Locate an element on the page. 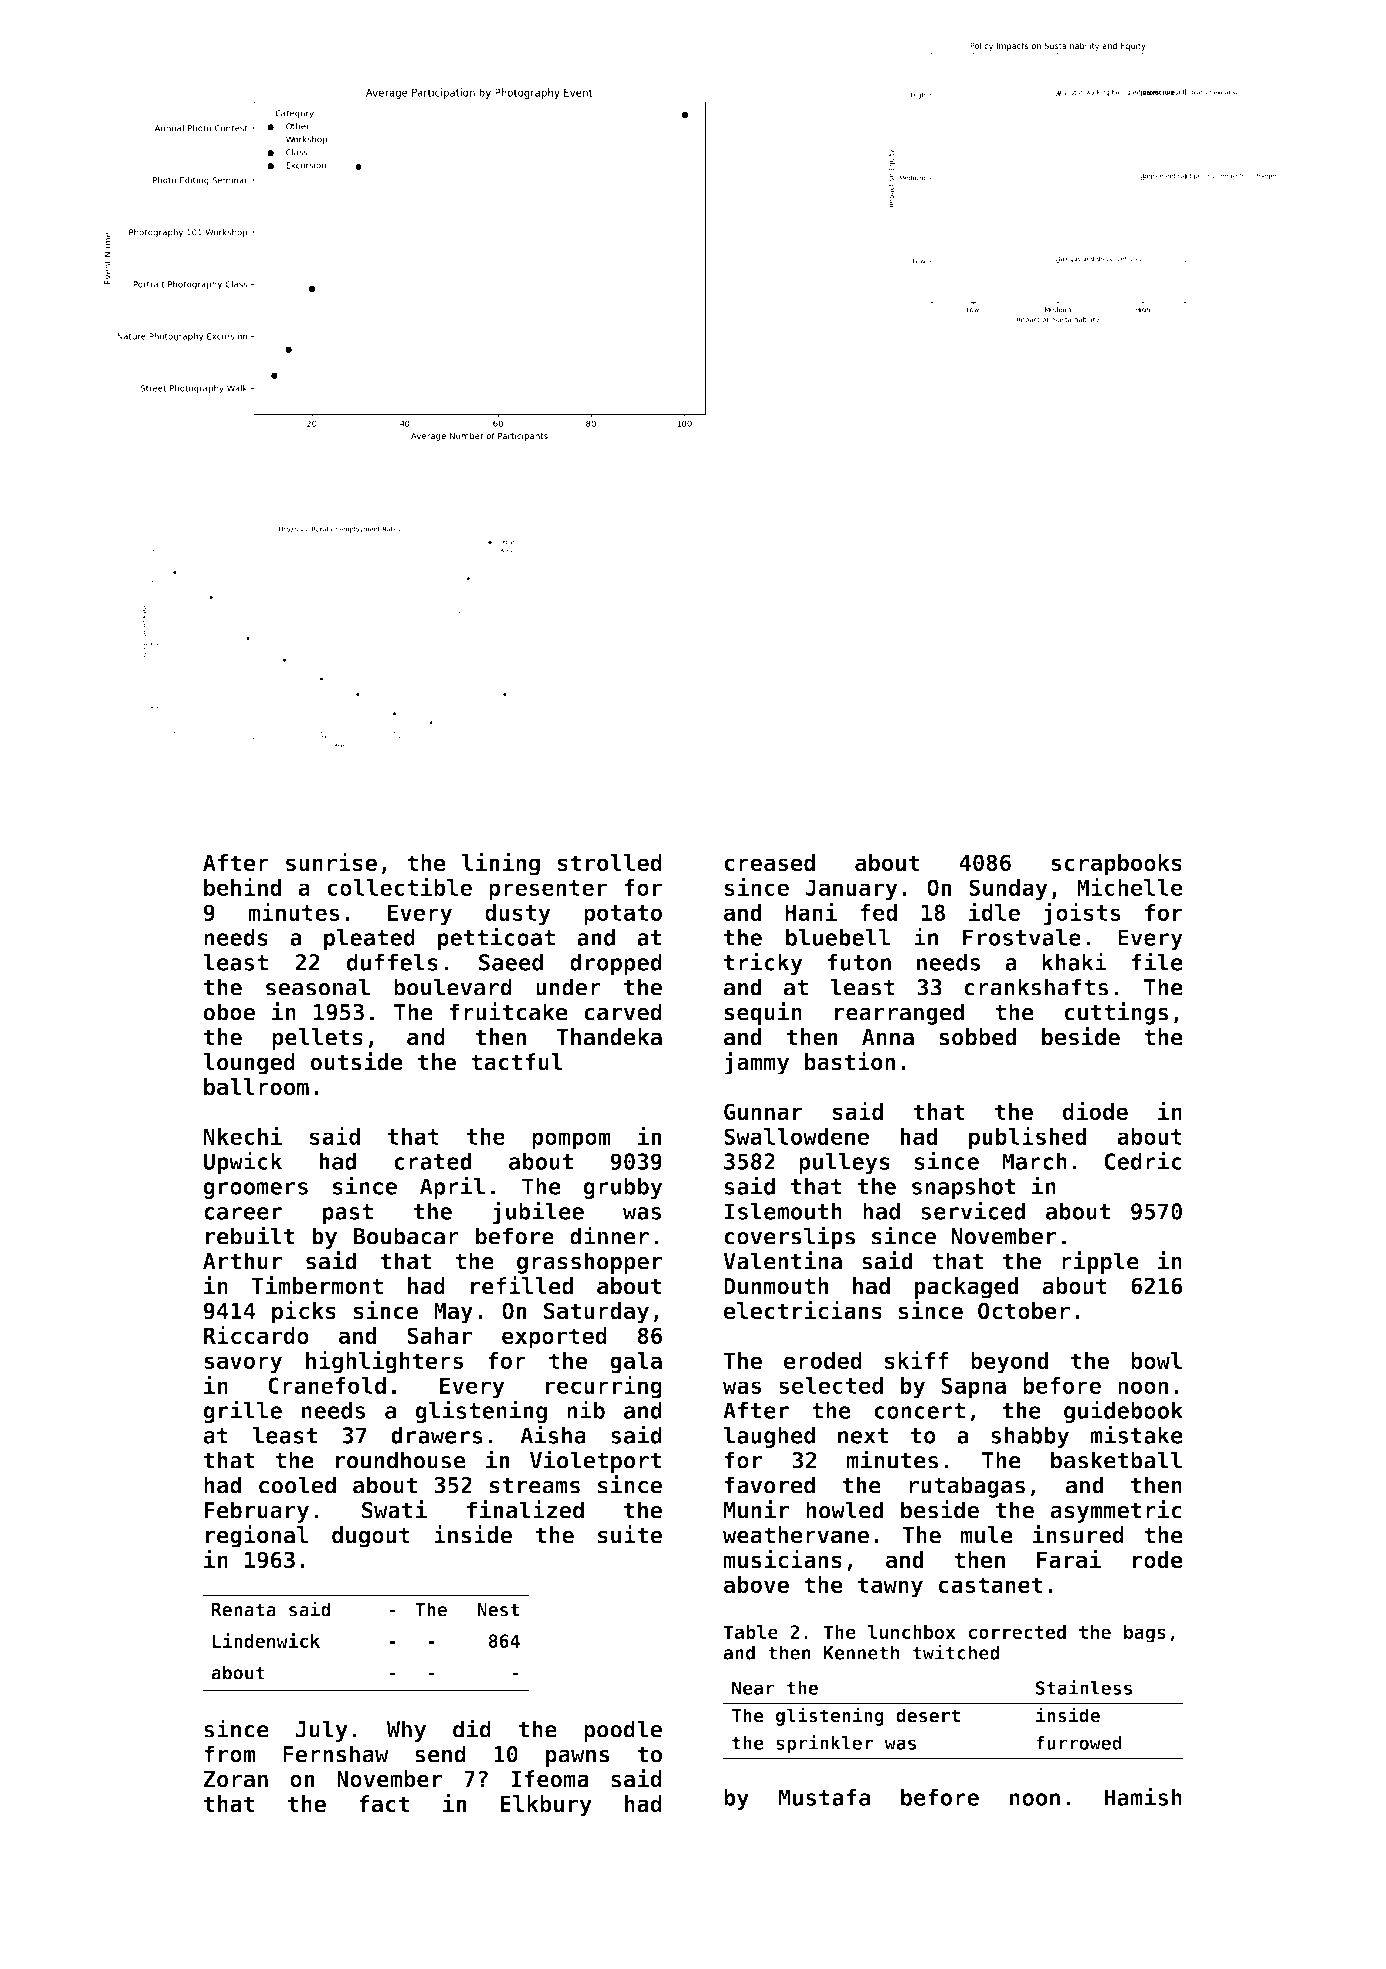 The height and width of the document is (1969, 1386). Dunmouth is located at coordinates (776, 1286).
